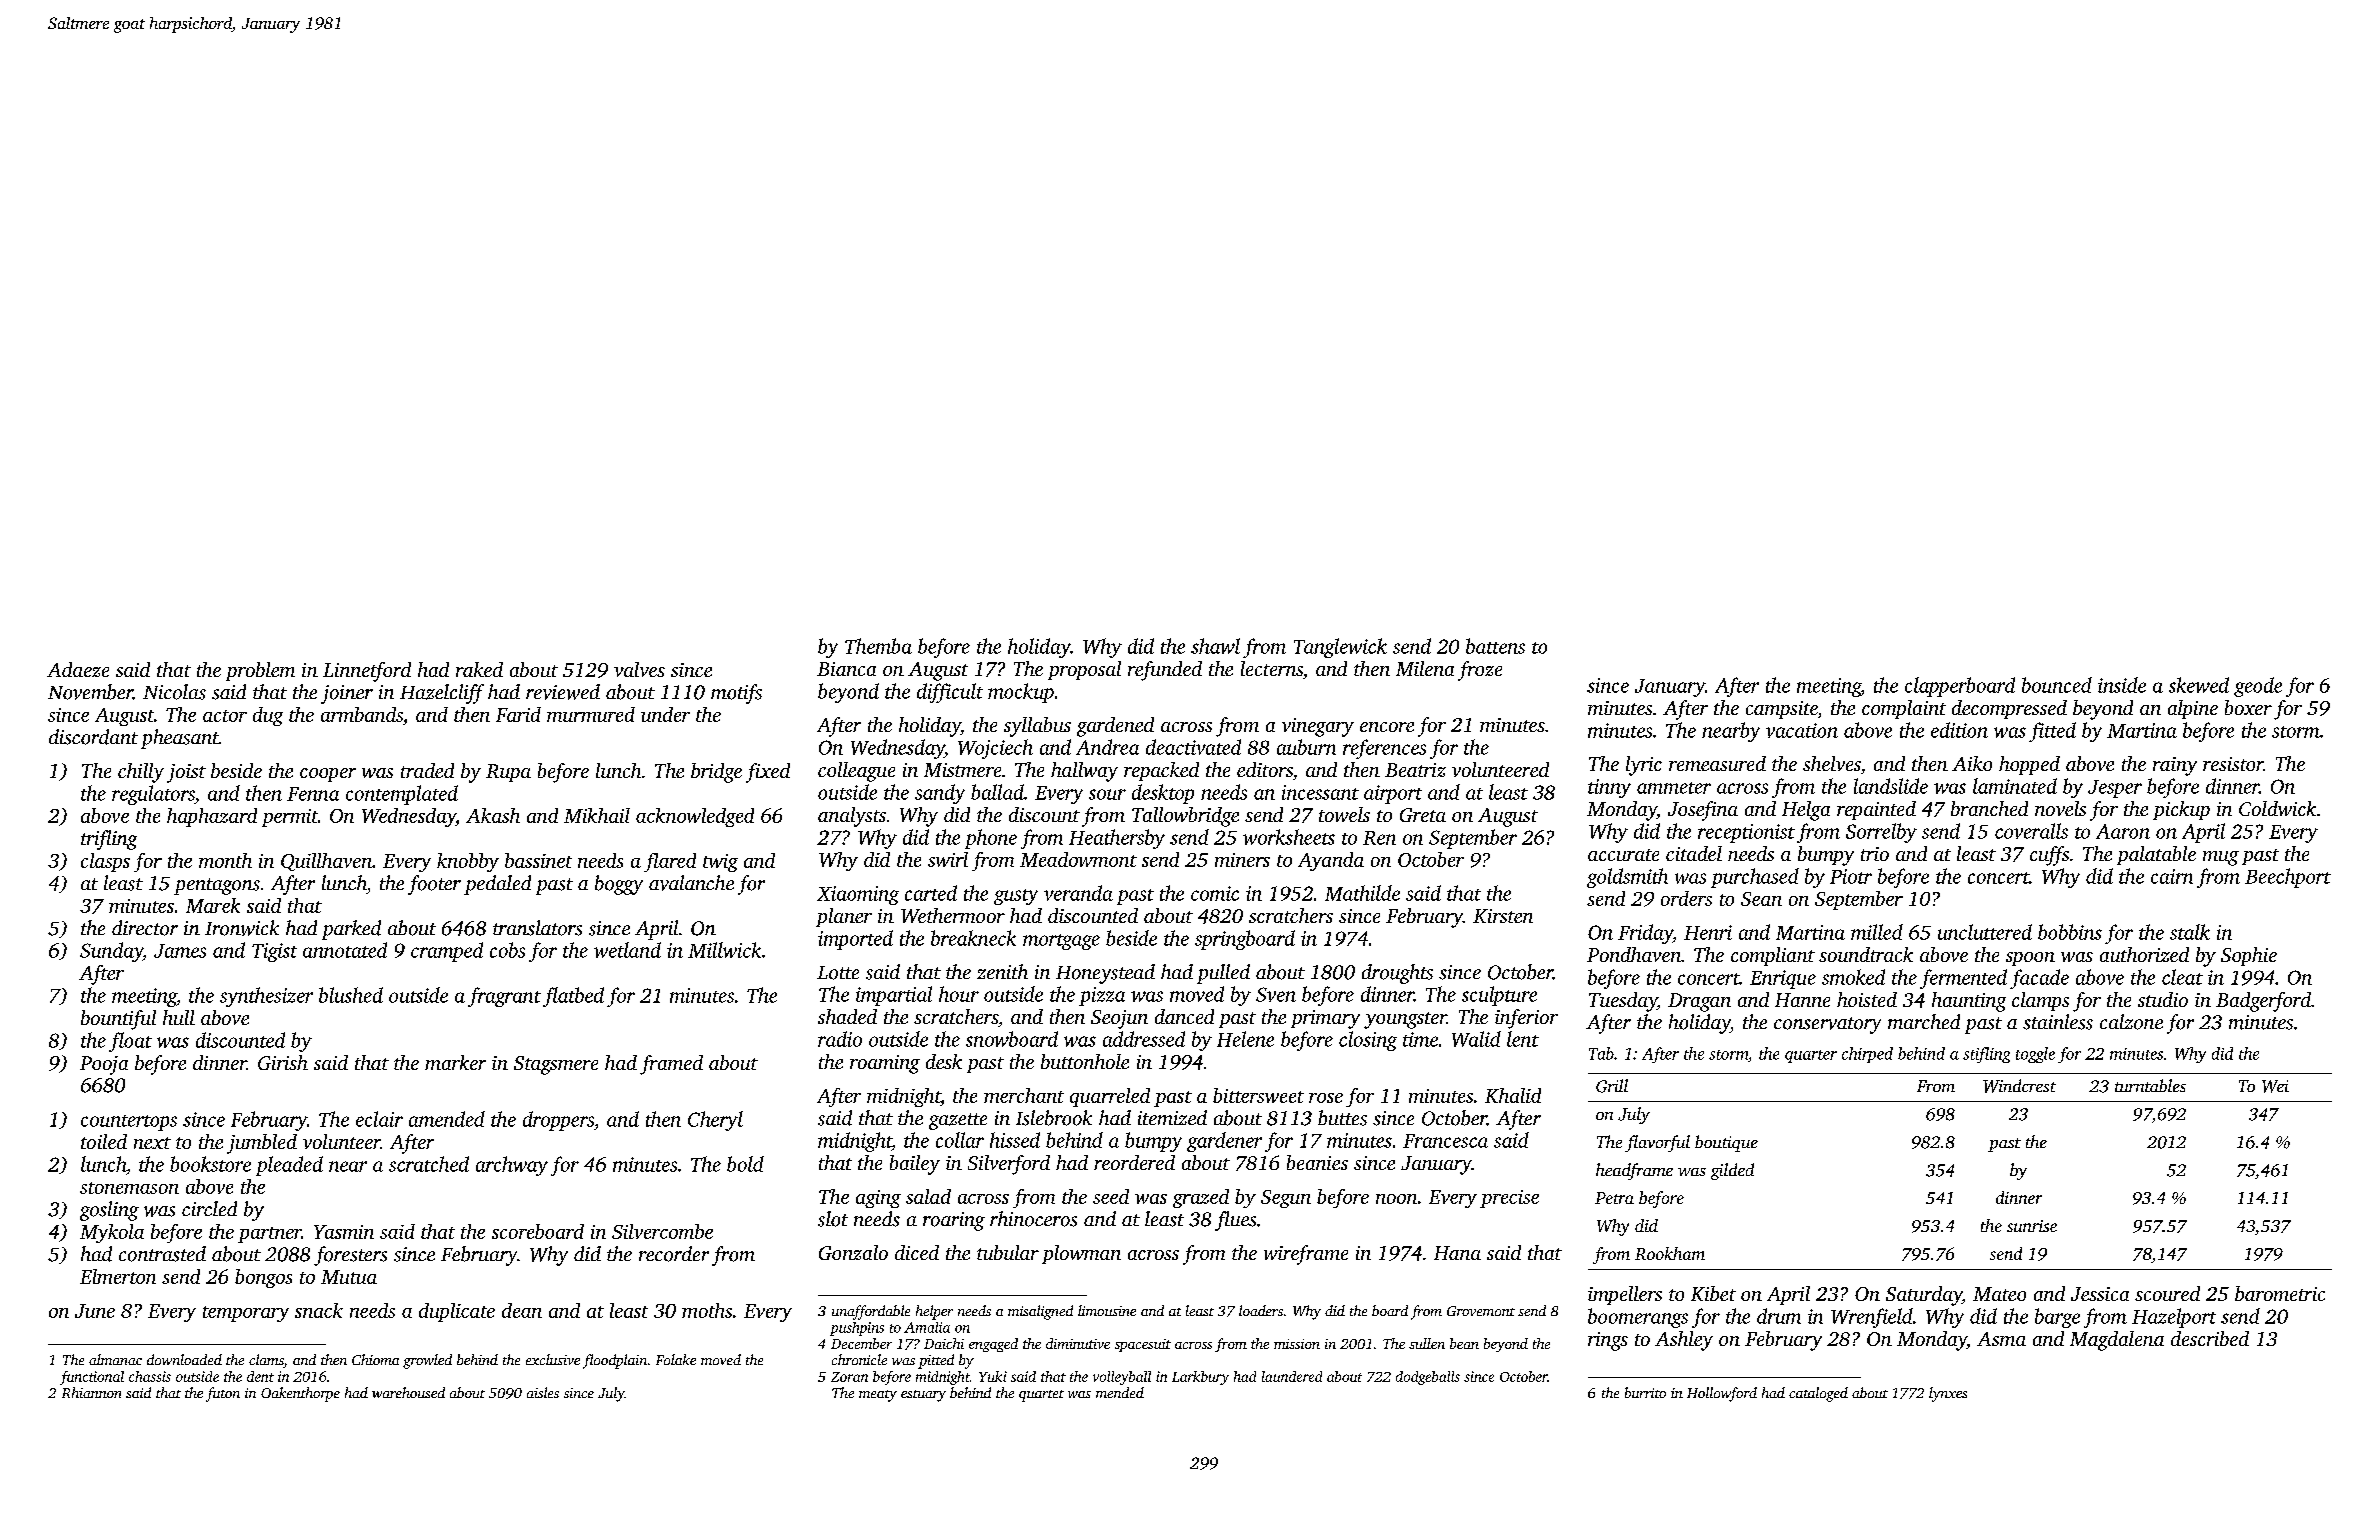 The height and width of the screenshot is (1540, 2380). Describe the element at coordinates (1948, 1394) in the screenshot. I see `lynxes` at that location.
